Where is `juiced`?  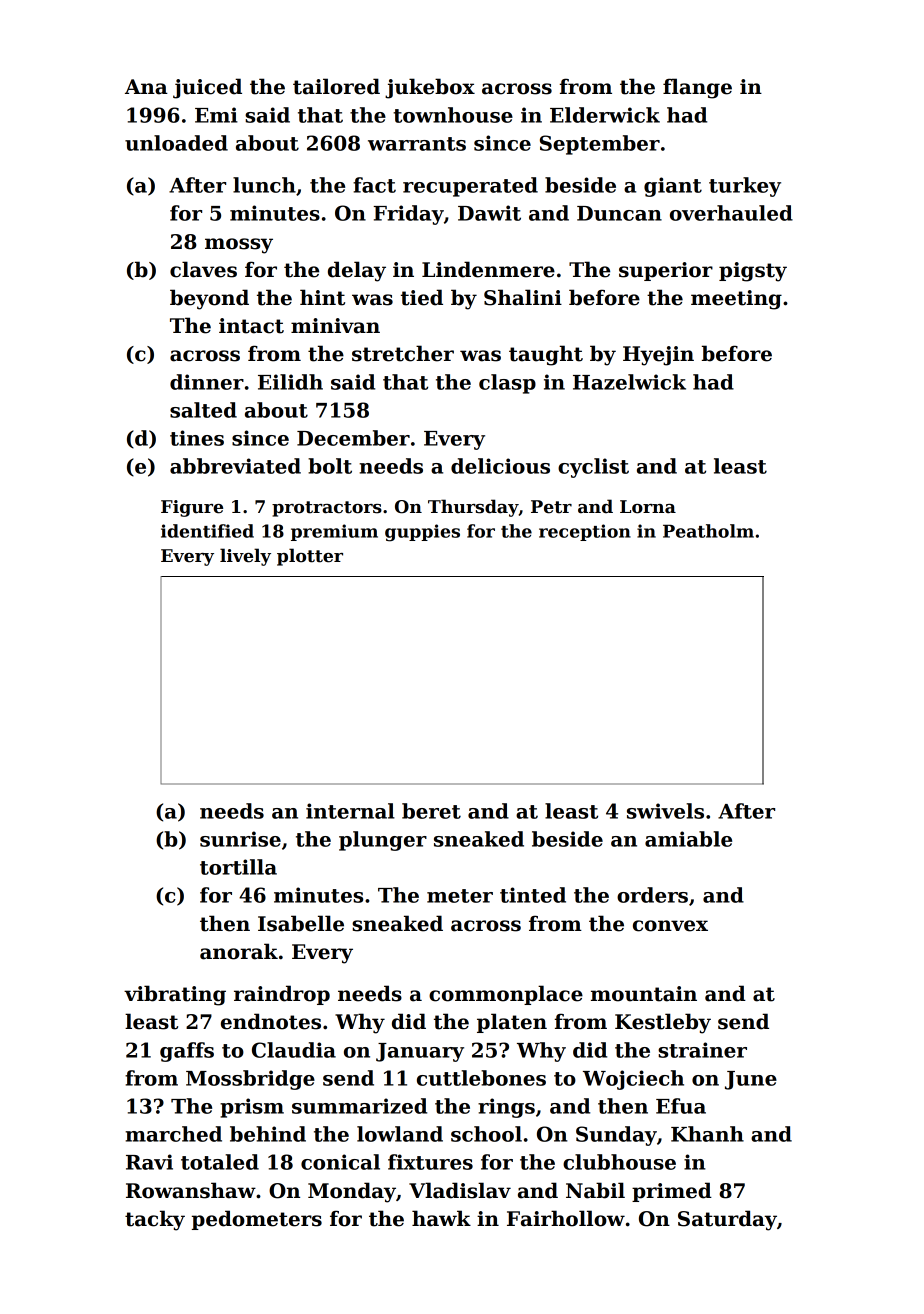 juiced is located at coordinates (207, 88).
